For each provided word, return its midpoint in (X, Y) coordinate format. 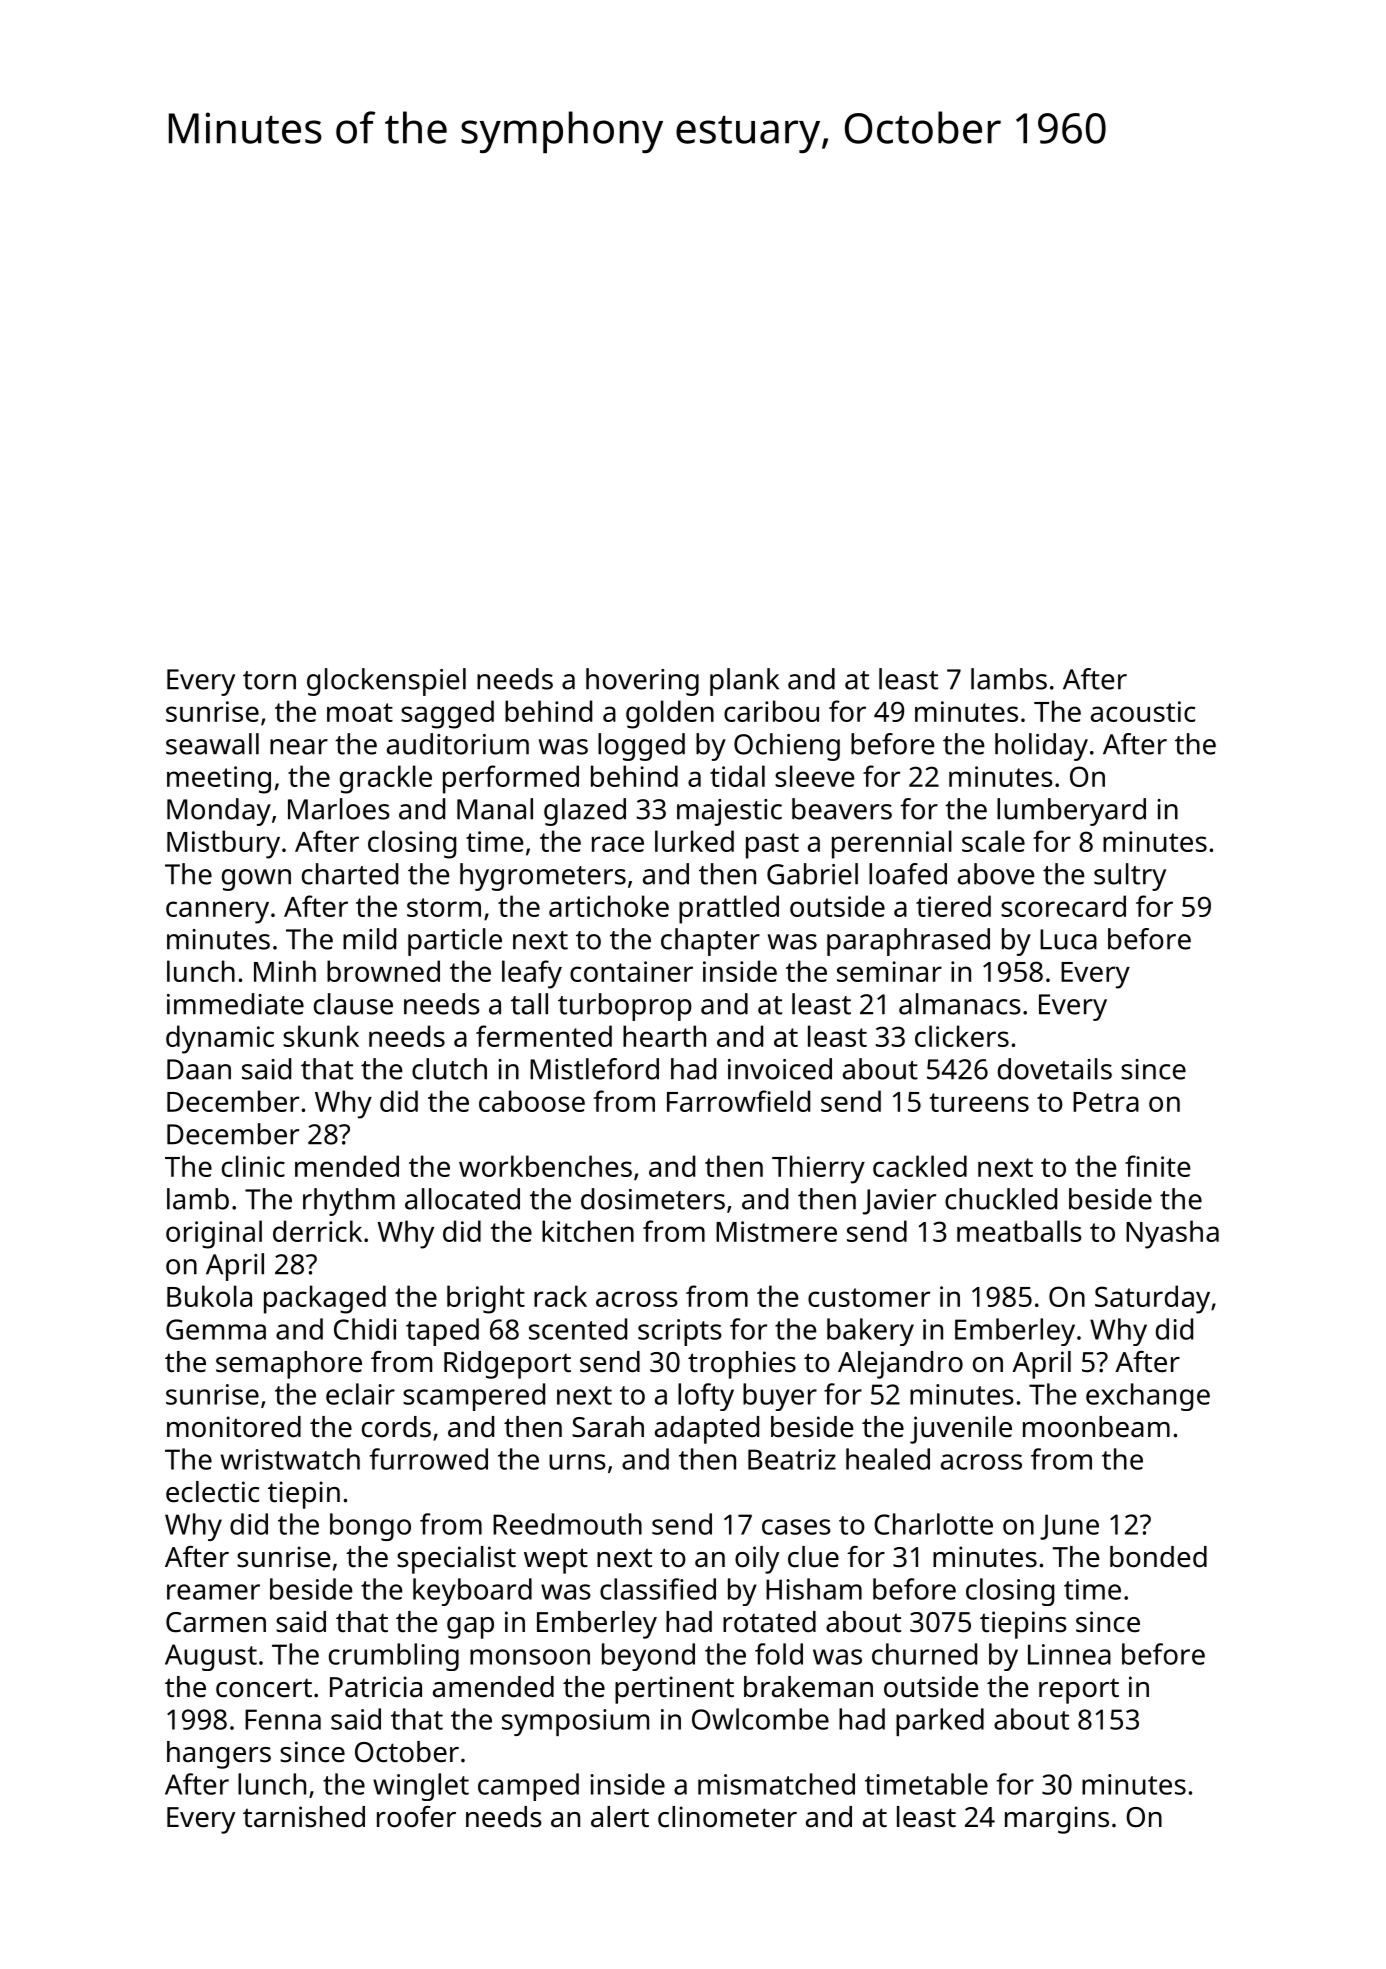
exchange (1148, 1397)
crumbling (394, 1657)
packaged (325, 1299)
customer (869, 1297)
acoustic (1143, 711)
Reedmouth (567, 1524)
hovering (642, 682)
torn (269, 680)
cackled (920, 1166)
